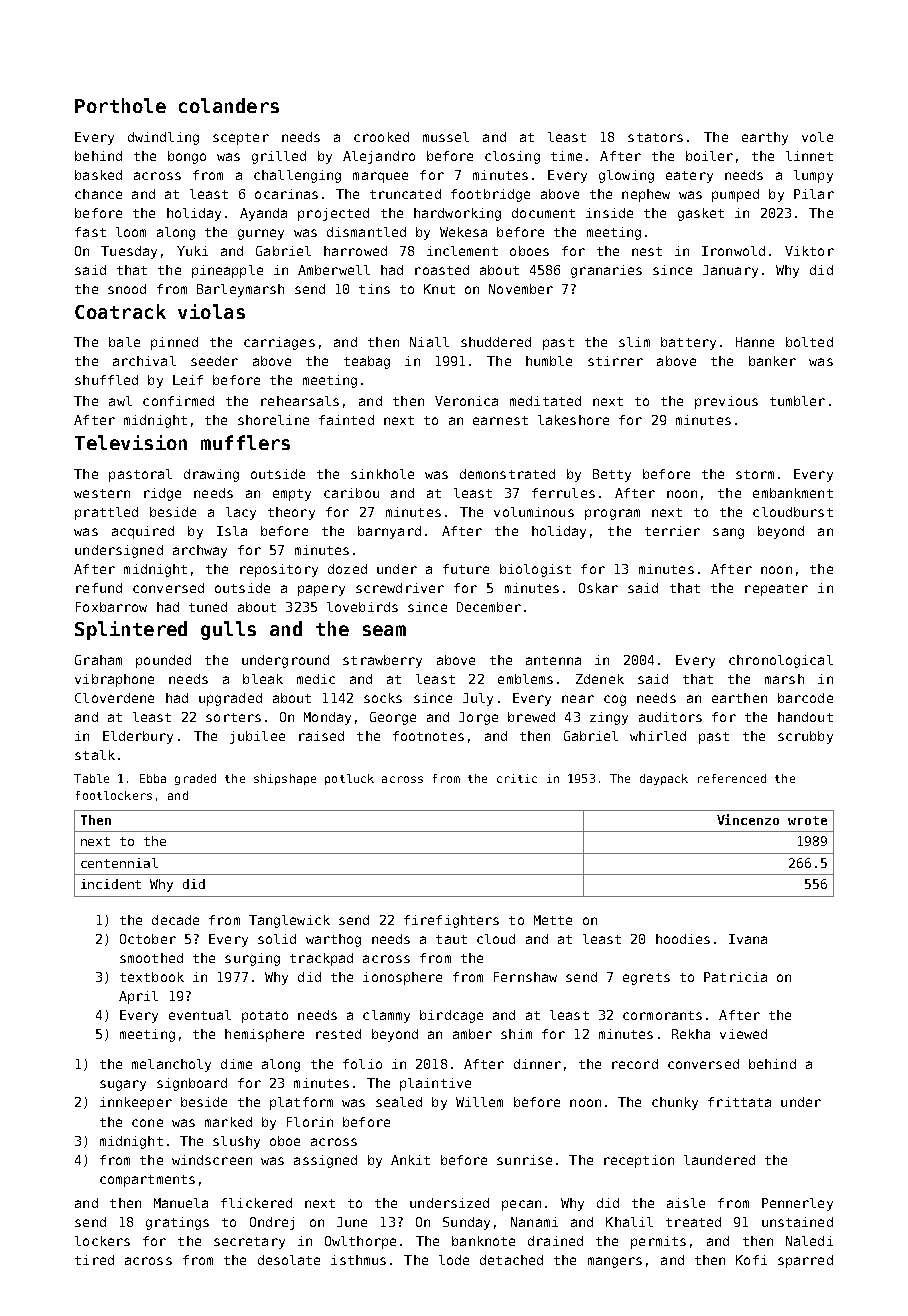 Image resolution: width=908 pixels, height=1316 pixels. What do you see at coordinates (817, 137) in the page?
I see `vole` at bounding box center [817, 137].
